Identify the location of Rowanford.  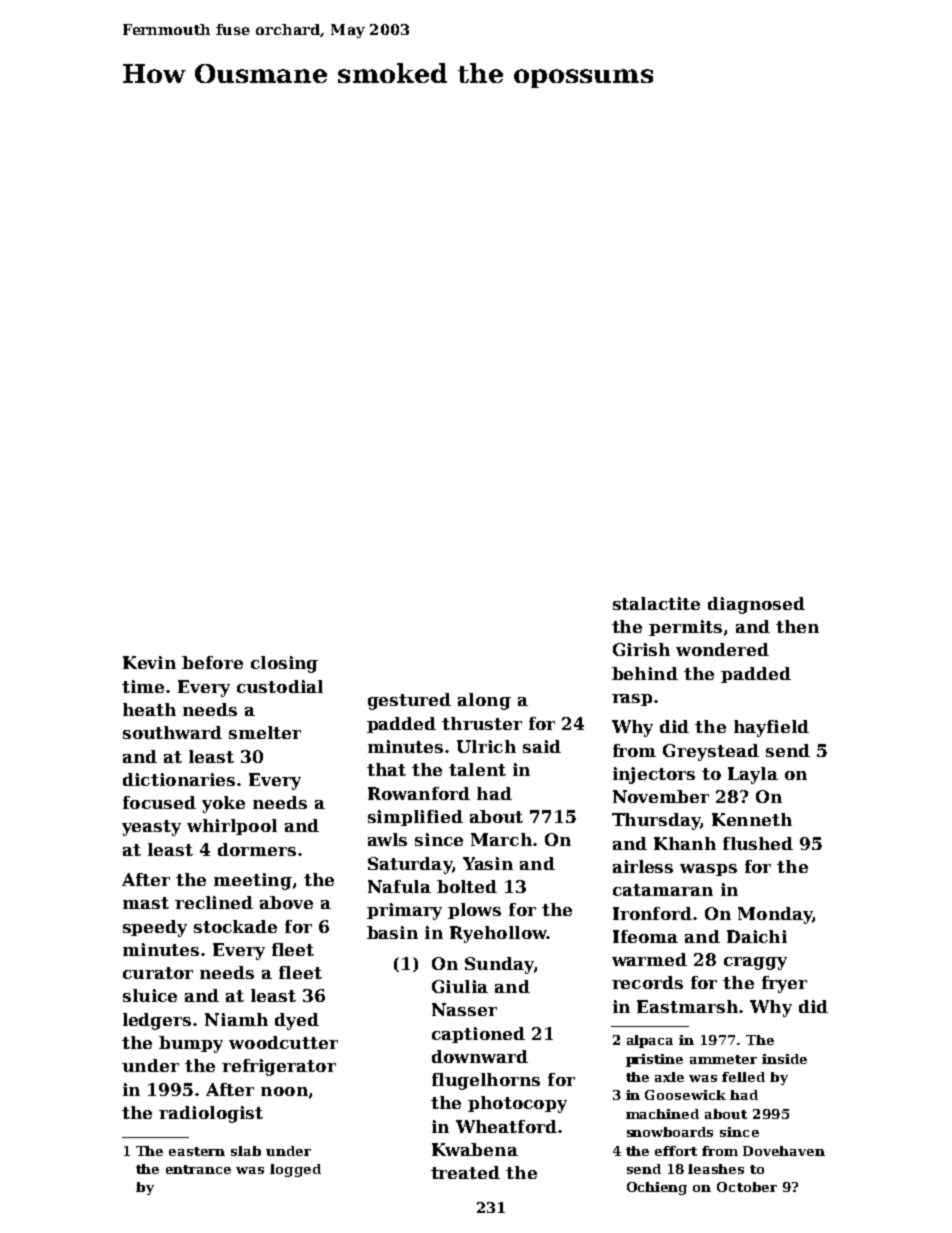
(419, 793).
